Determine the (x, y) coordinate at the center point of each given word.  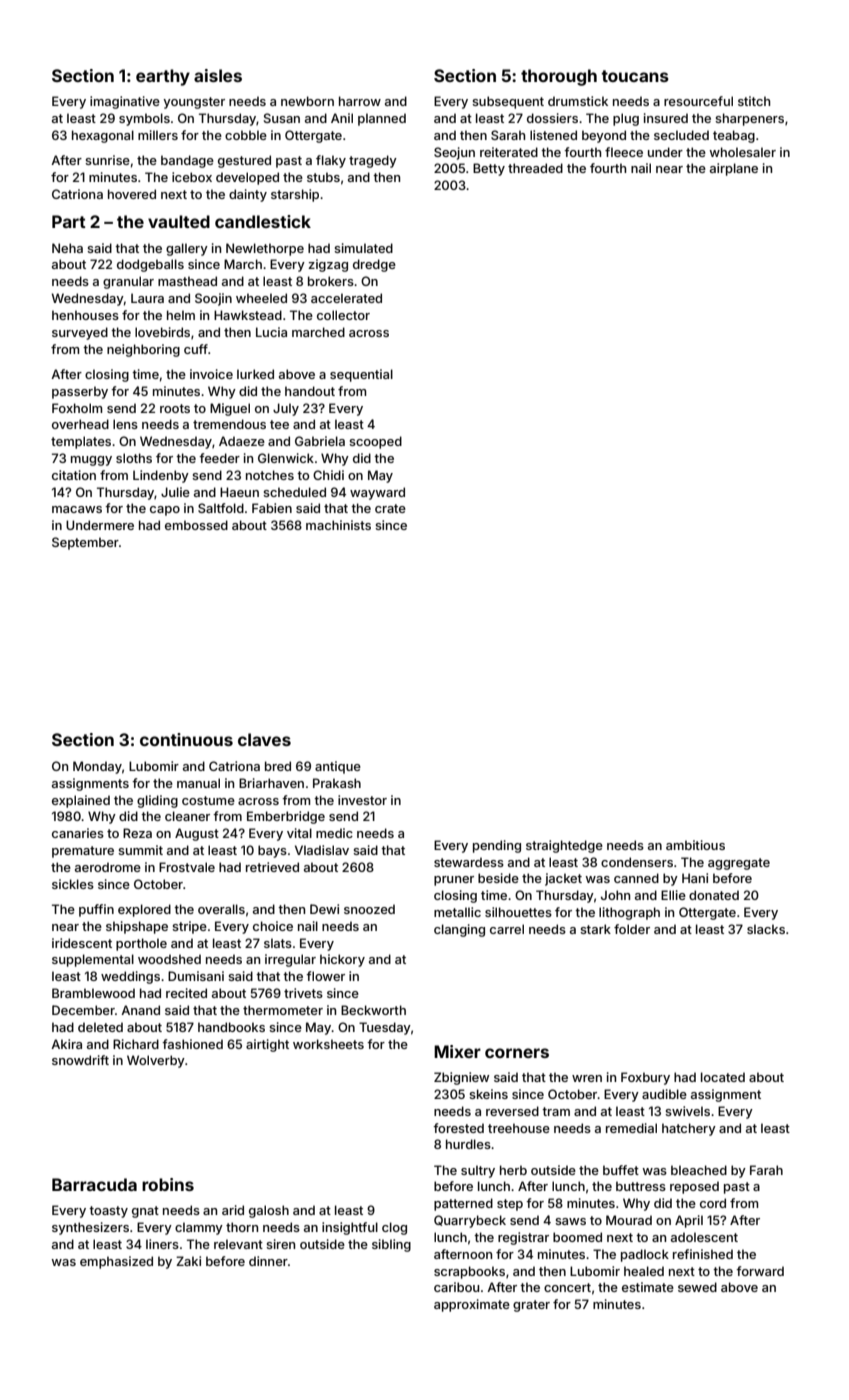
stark (595, 929)
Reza (137, 833)
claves (264, 739)
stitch (754, 101)
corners (517, 1053)
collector (343, 315)
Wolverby (156, 1061)
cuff (196, 349)
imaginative (125, 102)
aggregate (739, 864)
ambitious (695, 845)
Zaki (188, 1261)
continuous (186, 739)
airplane (734, 169)
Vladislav (322, 850)
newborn (307, 101)
